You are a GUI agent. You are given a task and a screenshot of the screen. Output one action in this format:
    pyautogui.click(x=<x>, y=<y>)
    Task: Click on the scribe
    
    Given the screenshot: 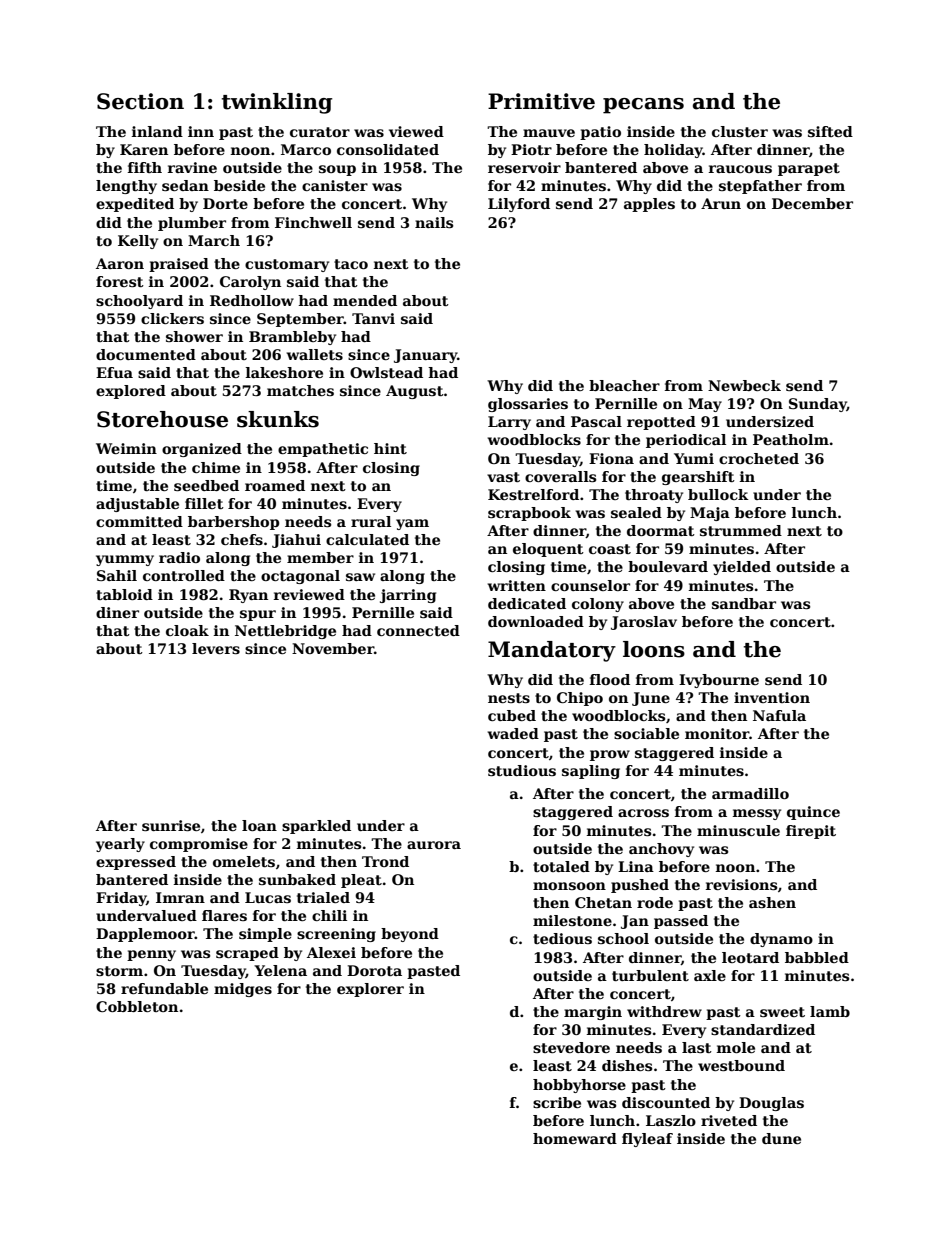 What is the action you would take?
    pyautogui.click(x=557, y=1102)
